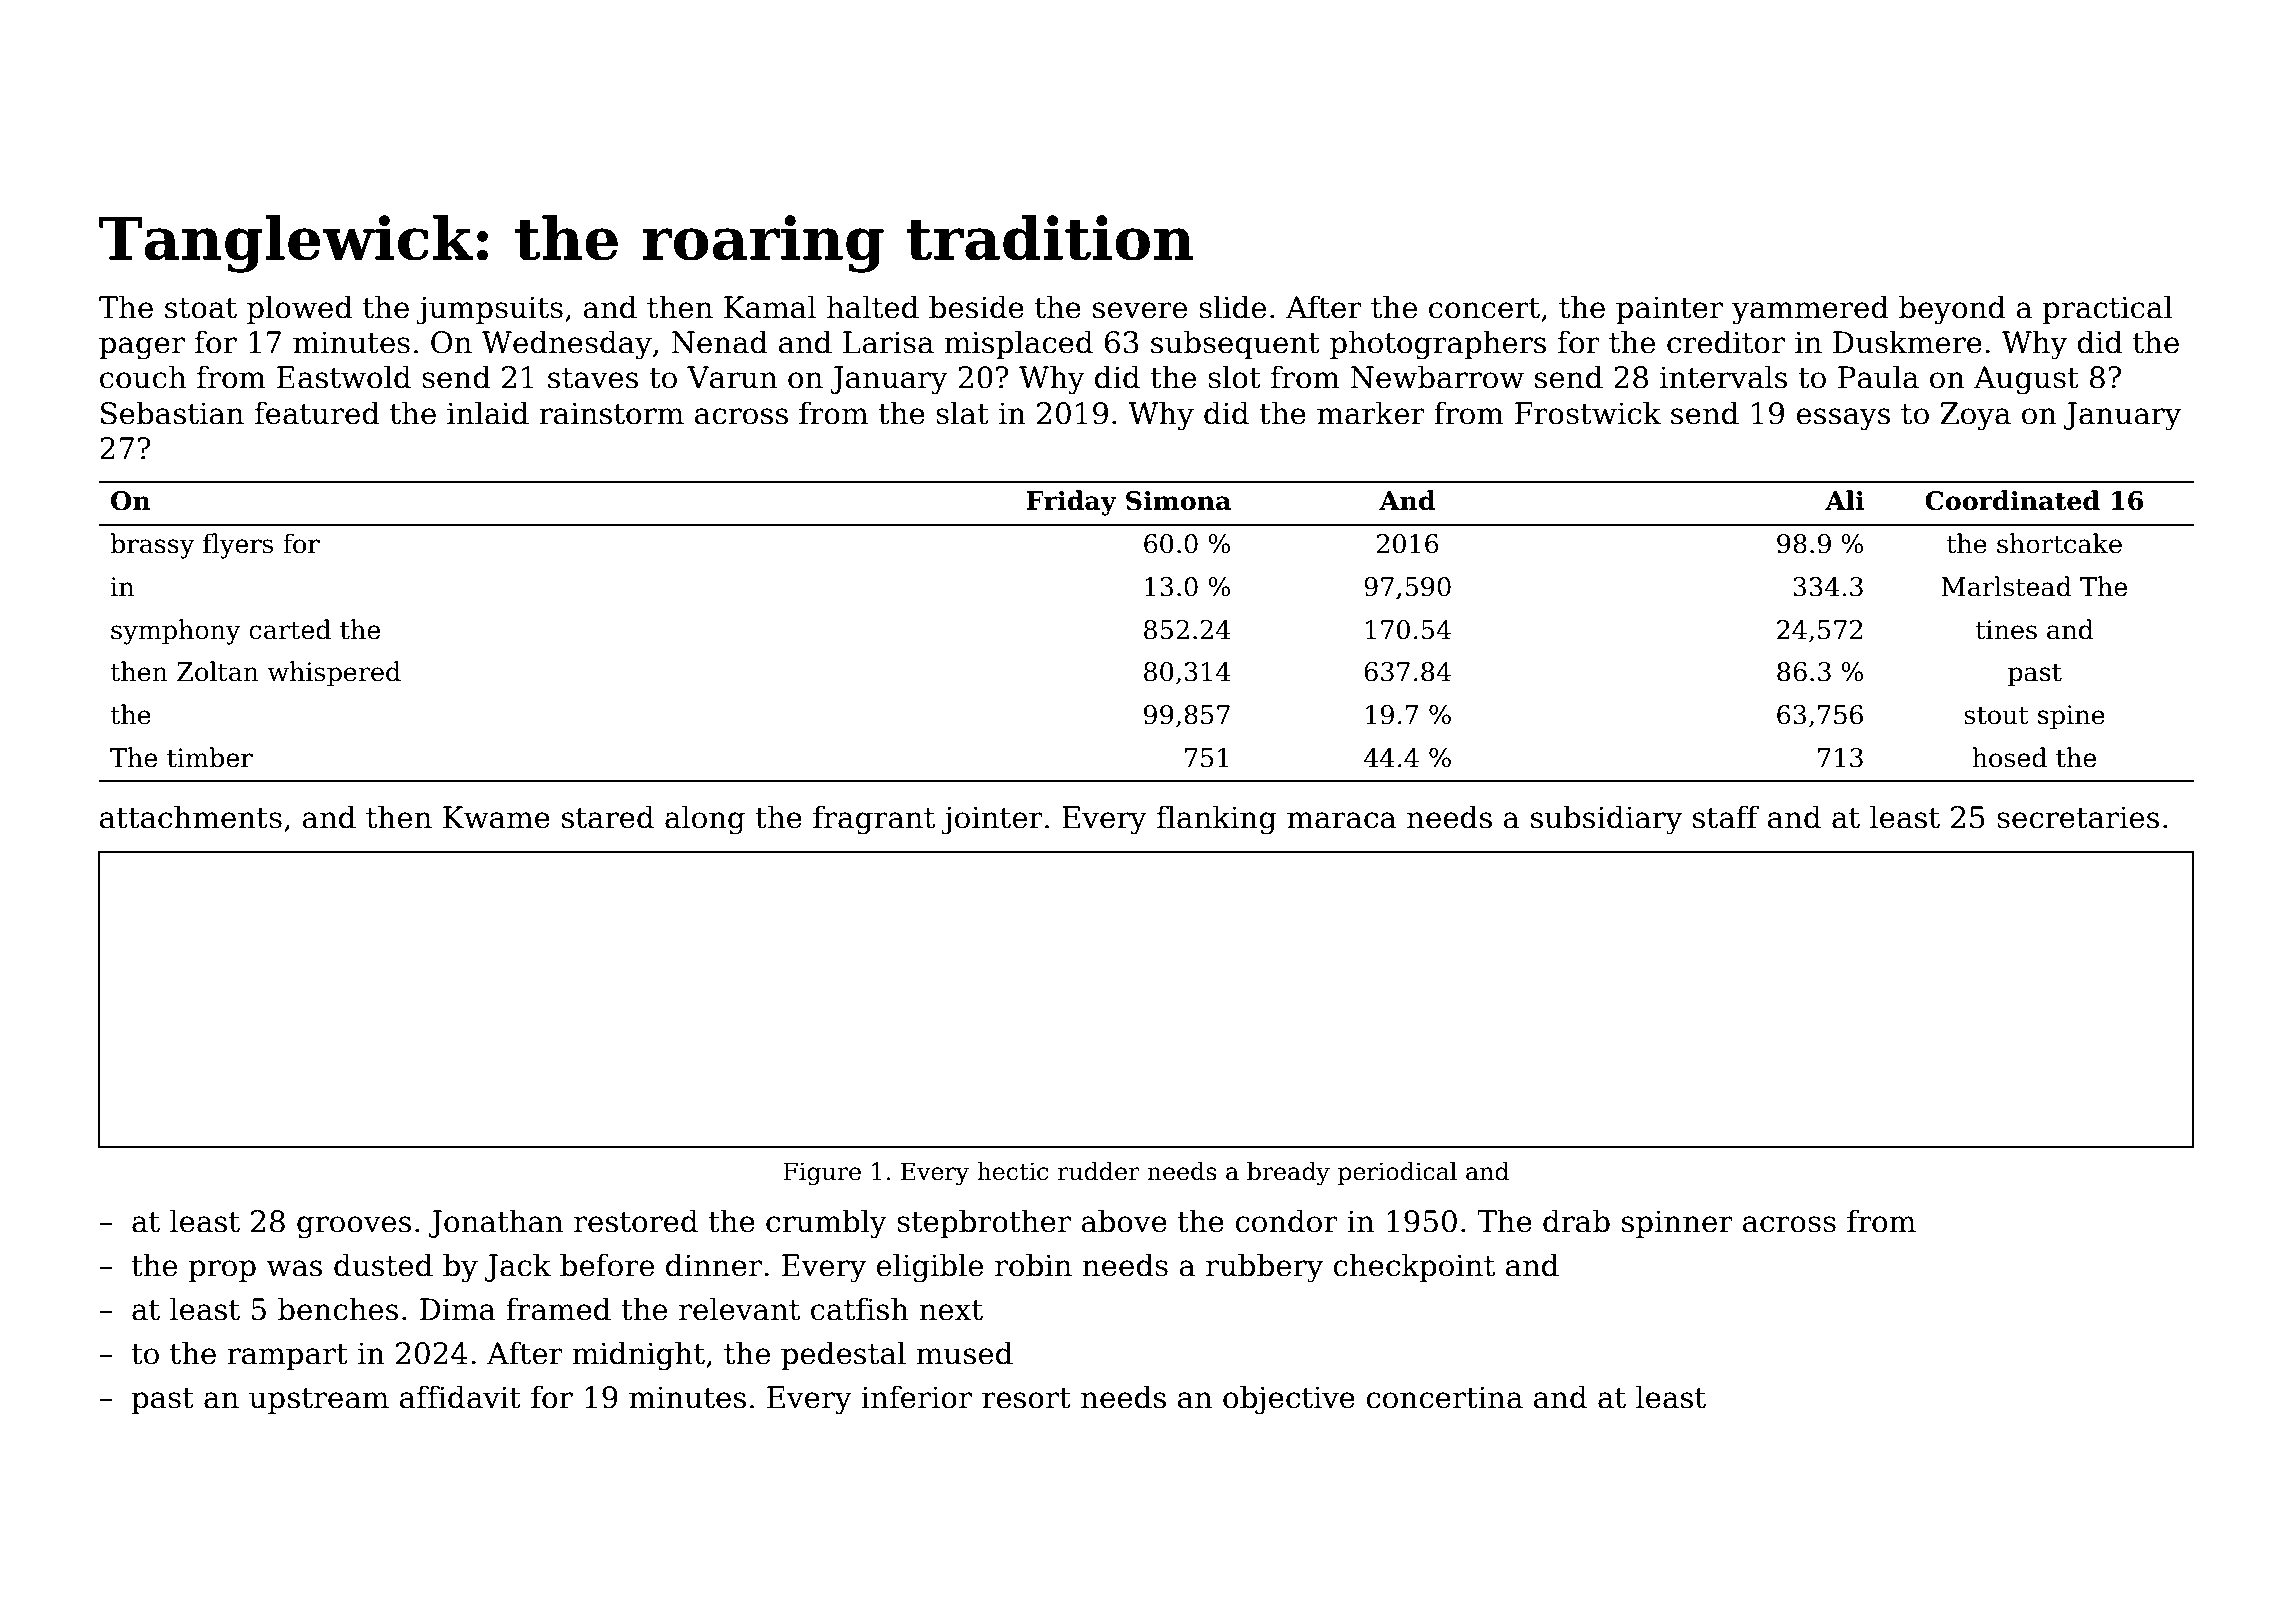 The image size is (2292, 1620). I want to click on upstream, so click(319, 1401).
